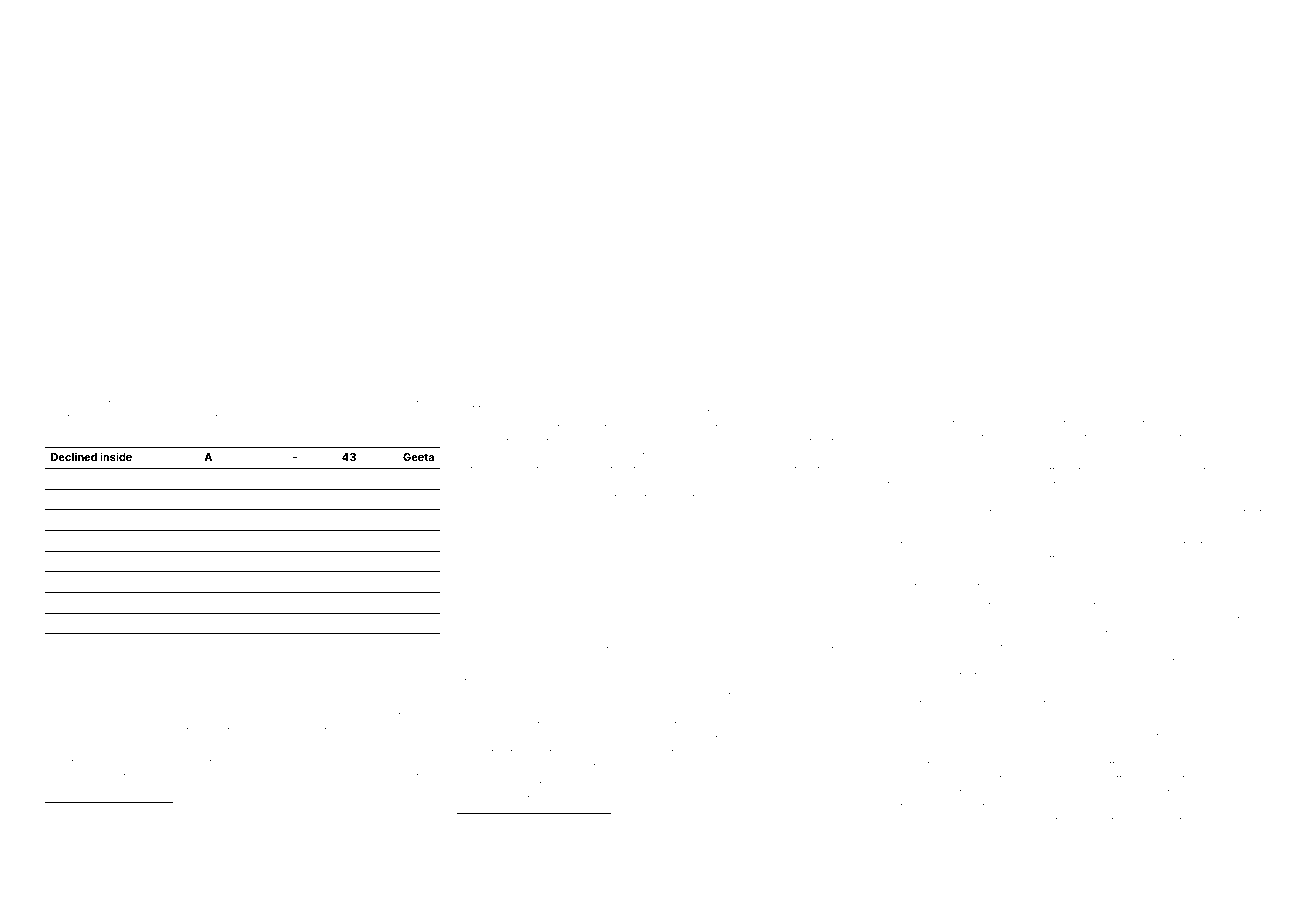 Image resolution: width=1308 pixels, height=924 pixels. I want to click on grotto, so click(670, 652).
